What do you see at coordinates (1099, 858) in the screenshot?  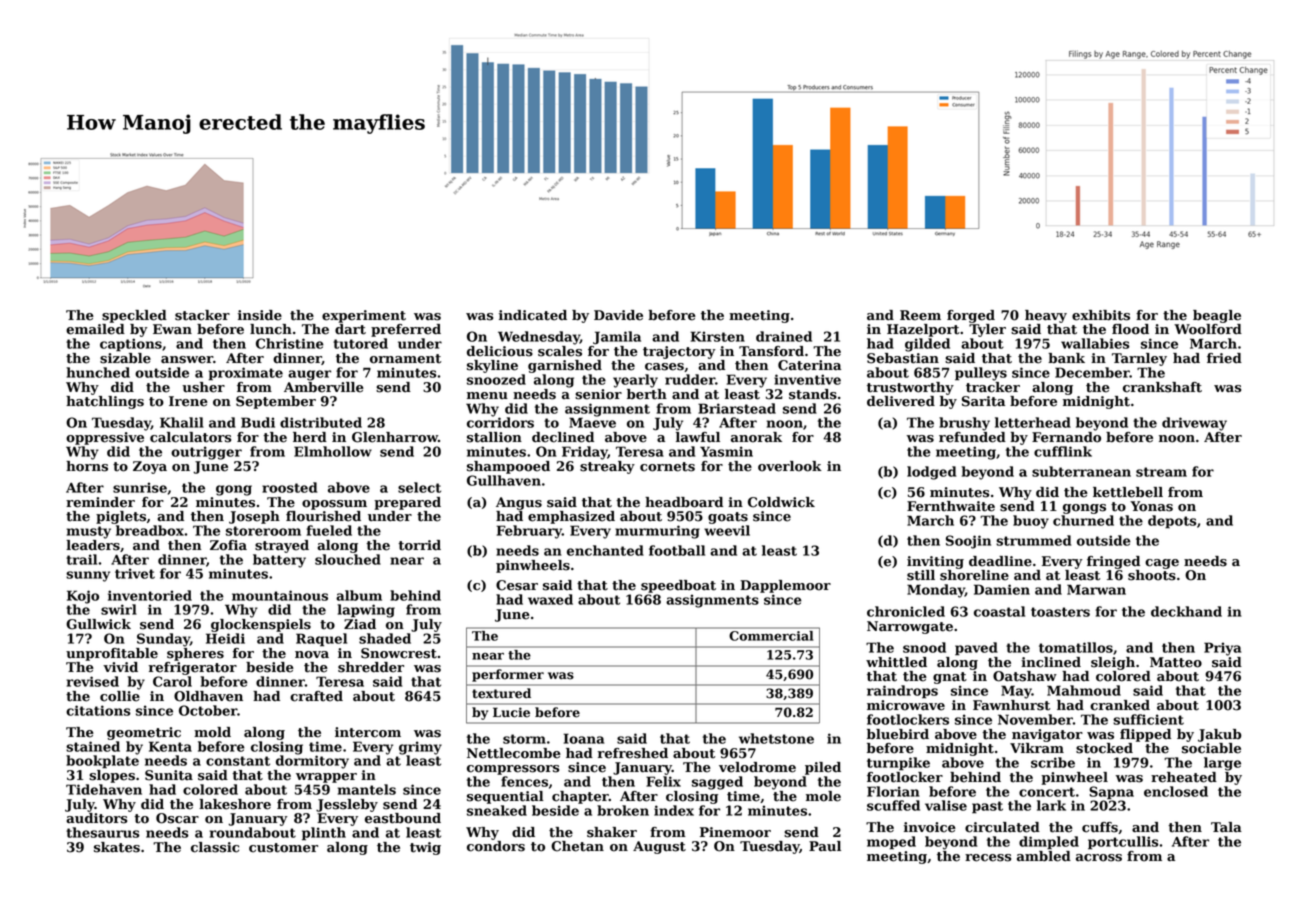 I see `across` at bounding box center [1099, 858].
